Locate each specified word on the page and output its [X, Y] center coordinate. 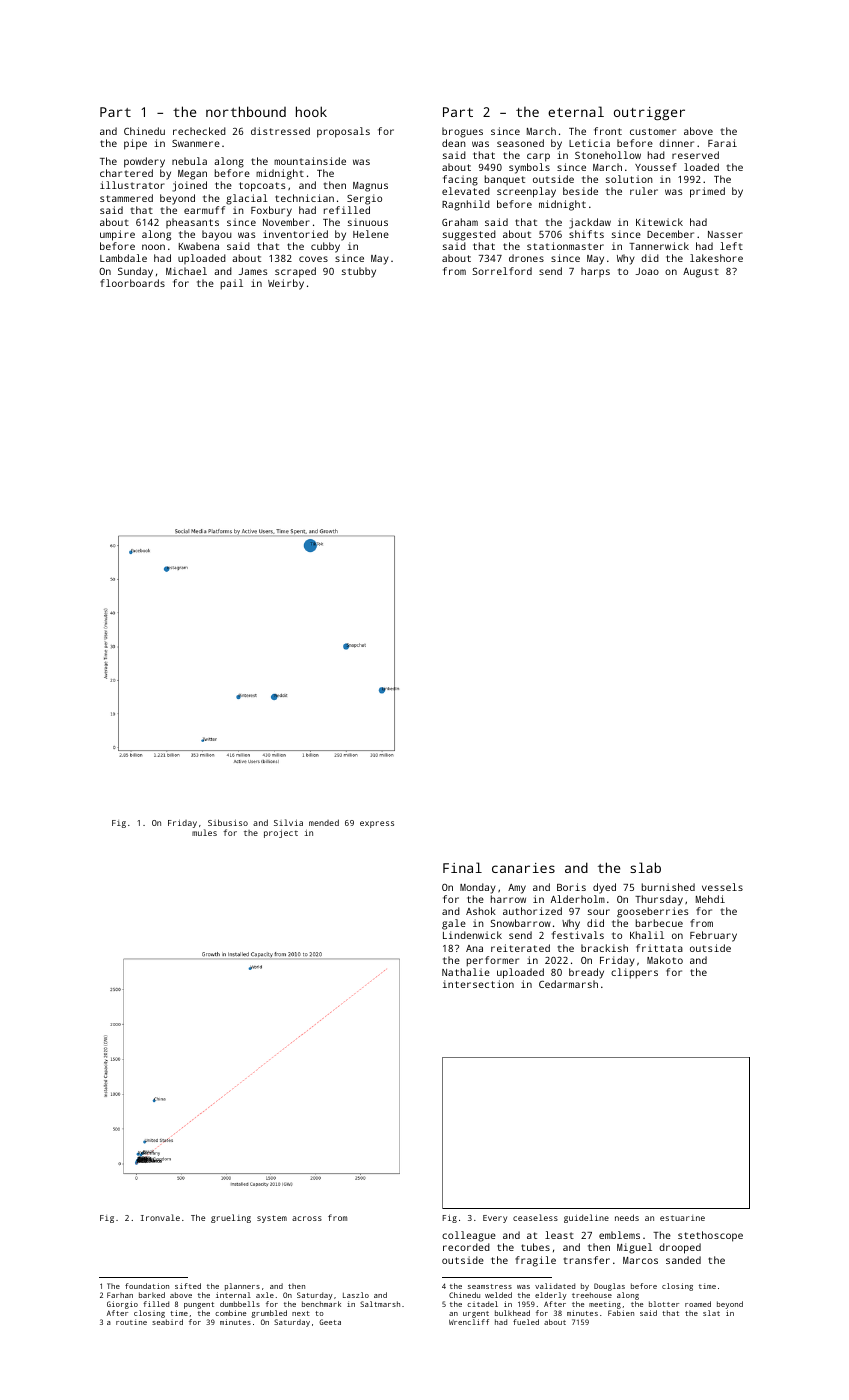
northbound [246, 111]
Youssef [656, 167]
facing [460, 180]
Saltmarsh [380, 1304]
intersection [478, 984]
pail [232, 284]
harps [595, 272]
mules [204, 832]
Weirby [286, 284]
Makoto [665, 960]
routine [131, 1322]
